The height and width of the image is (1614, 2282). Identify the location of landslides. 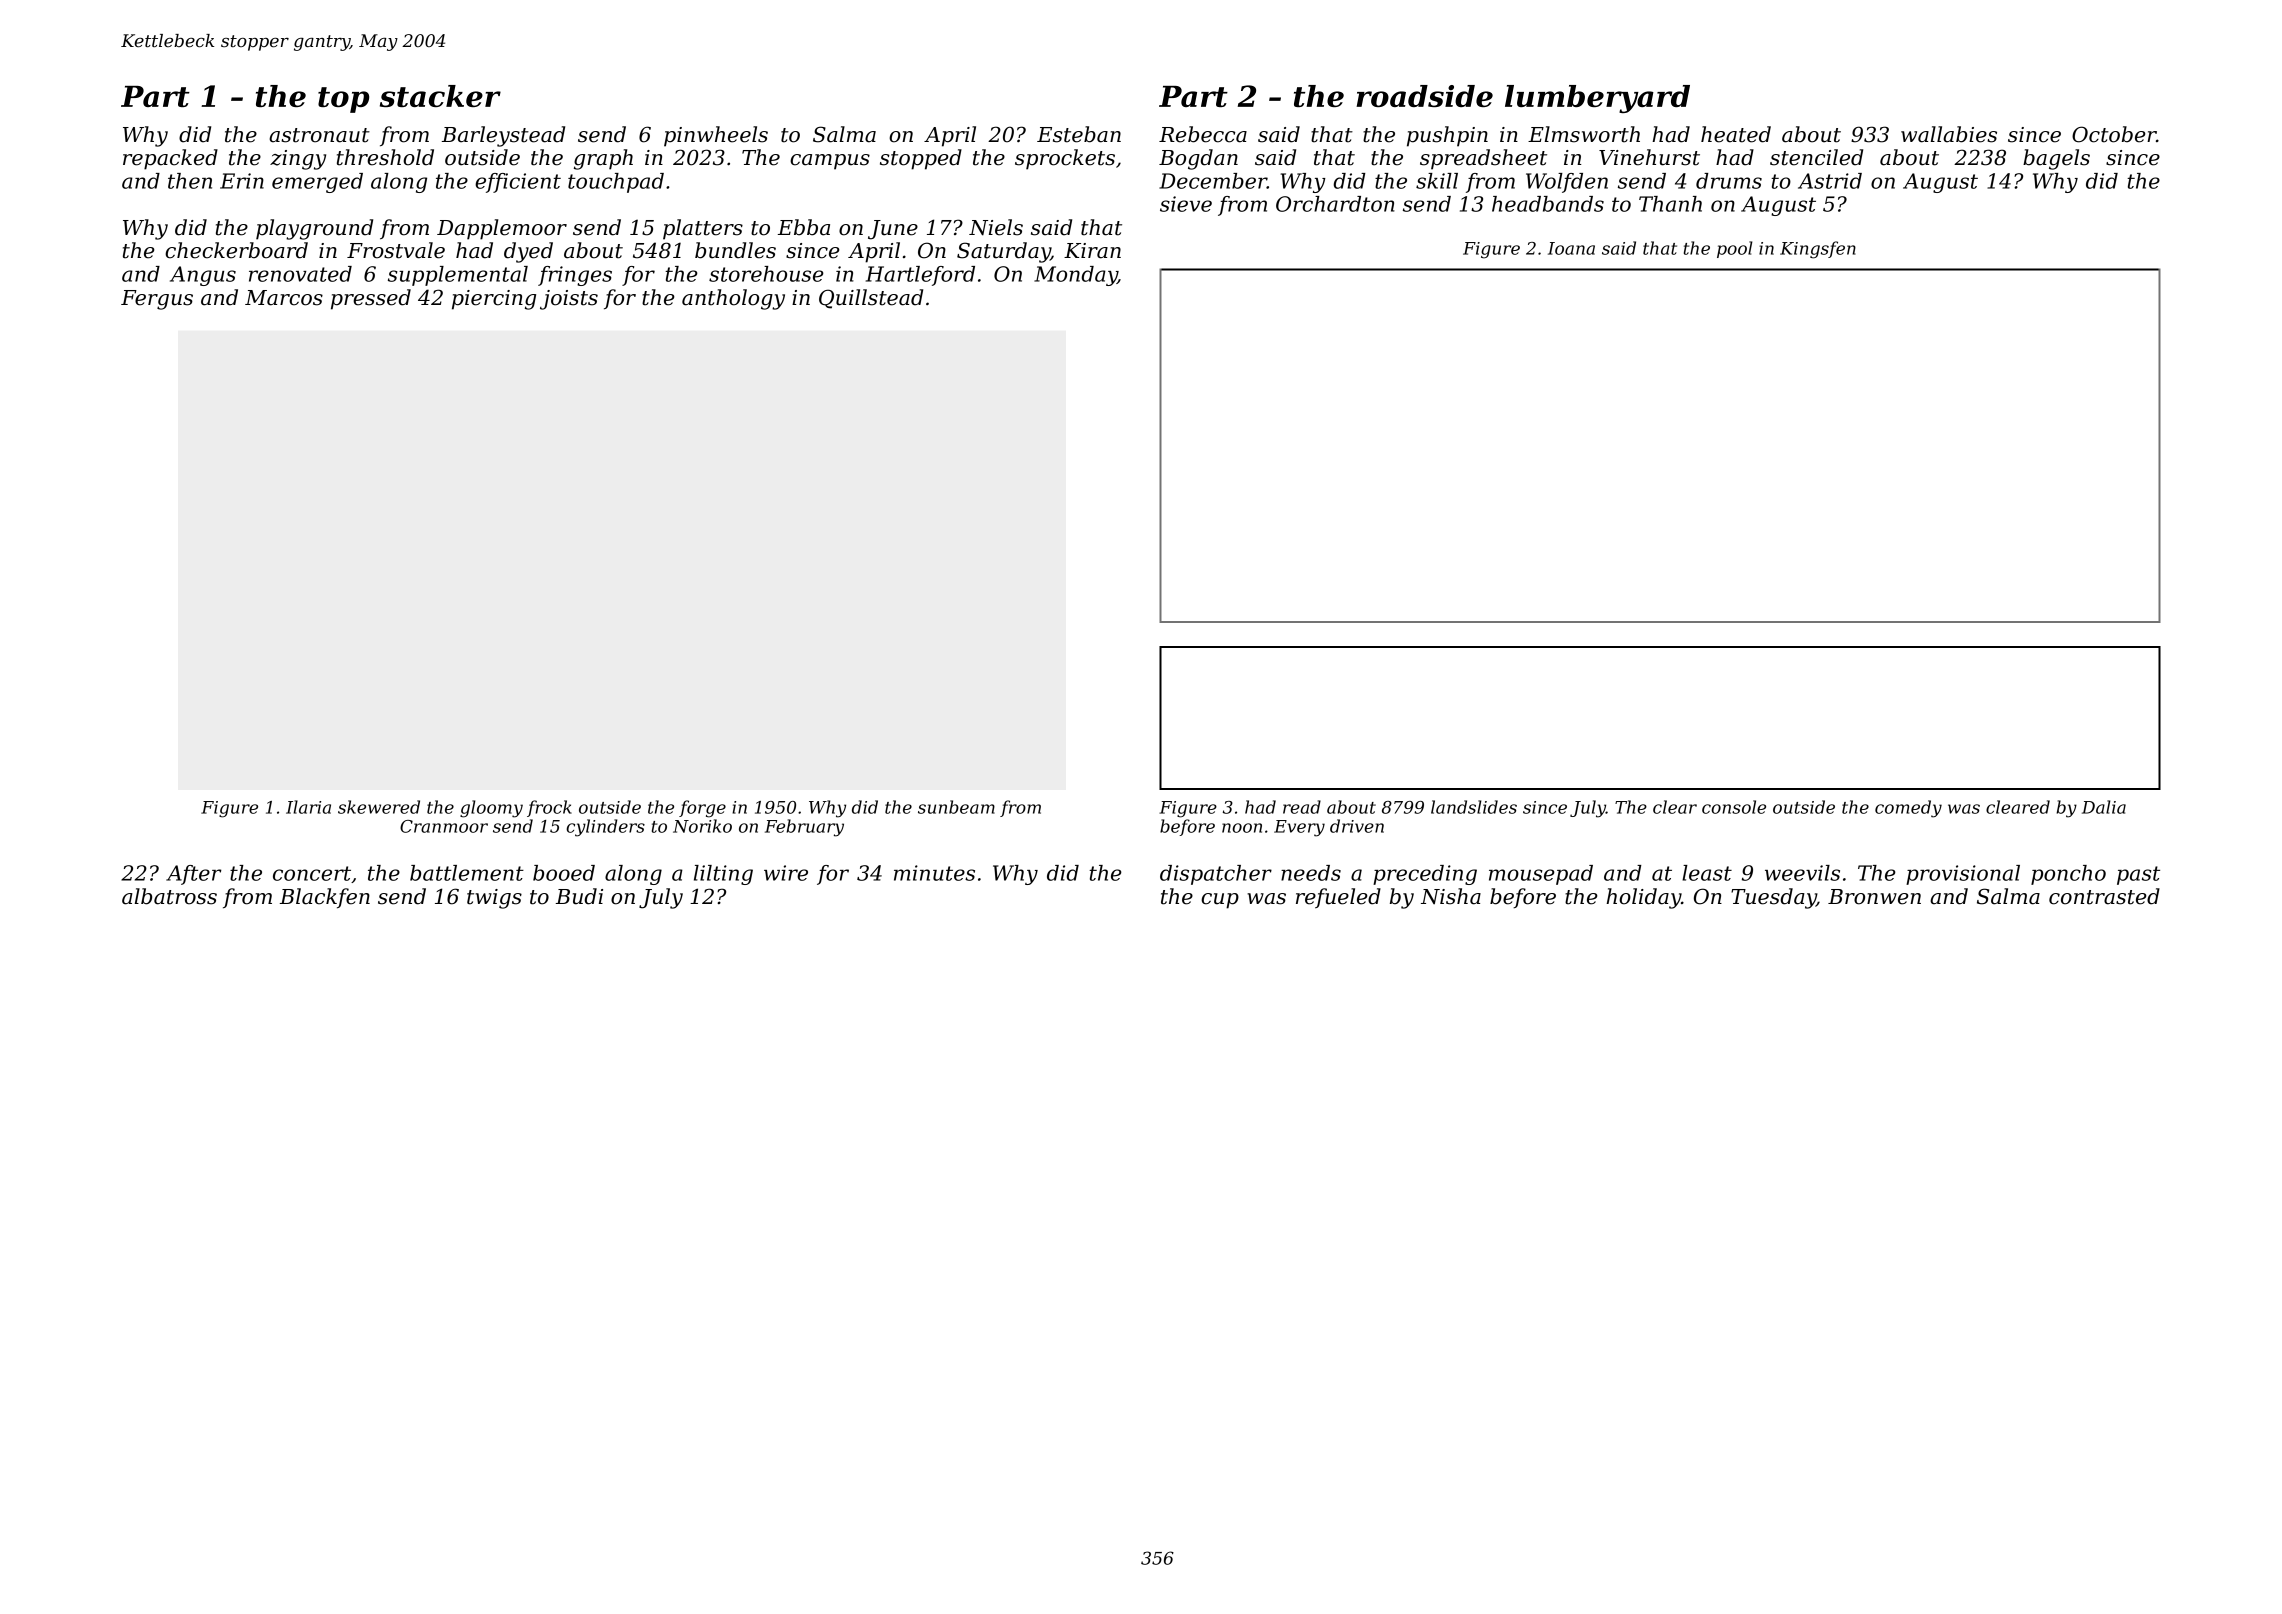
(1474, 807).
